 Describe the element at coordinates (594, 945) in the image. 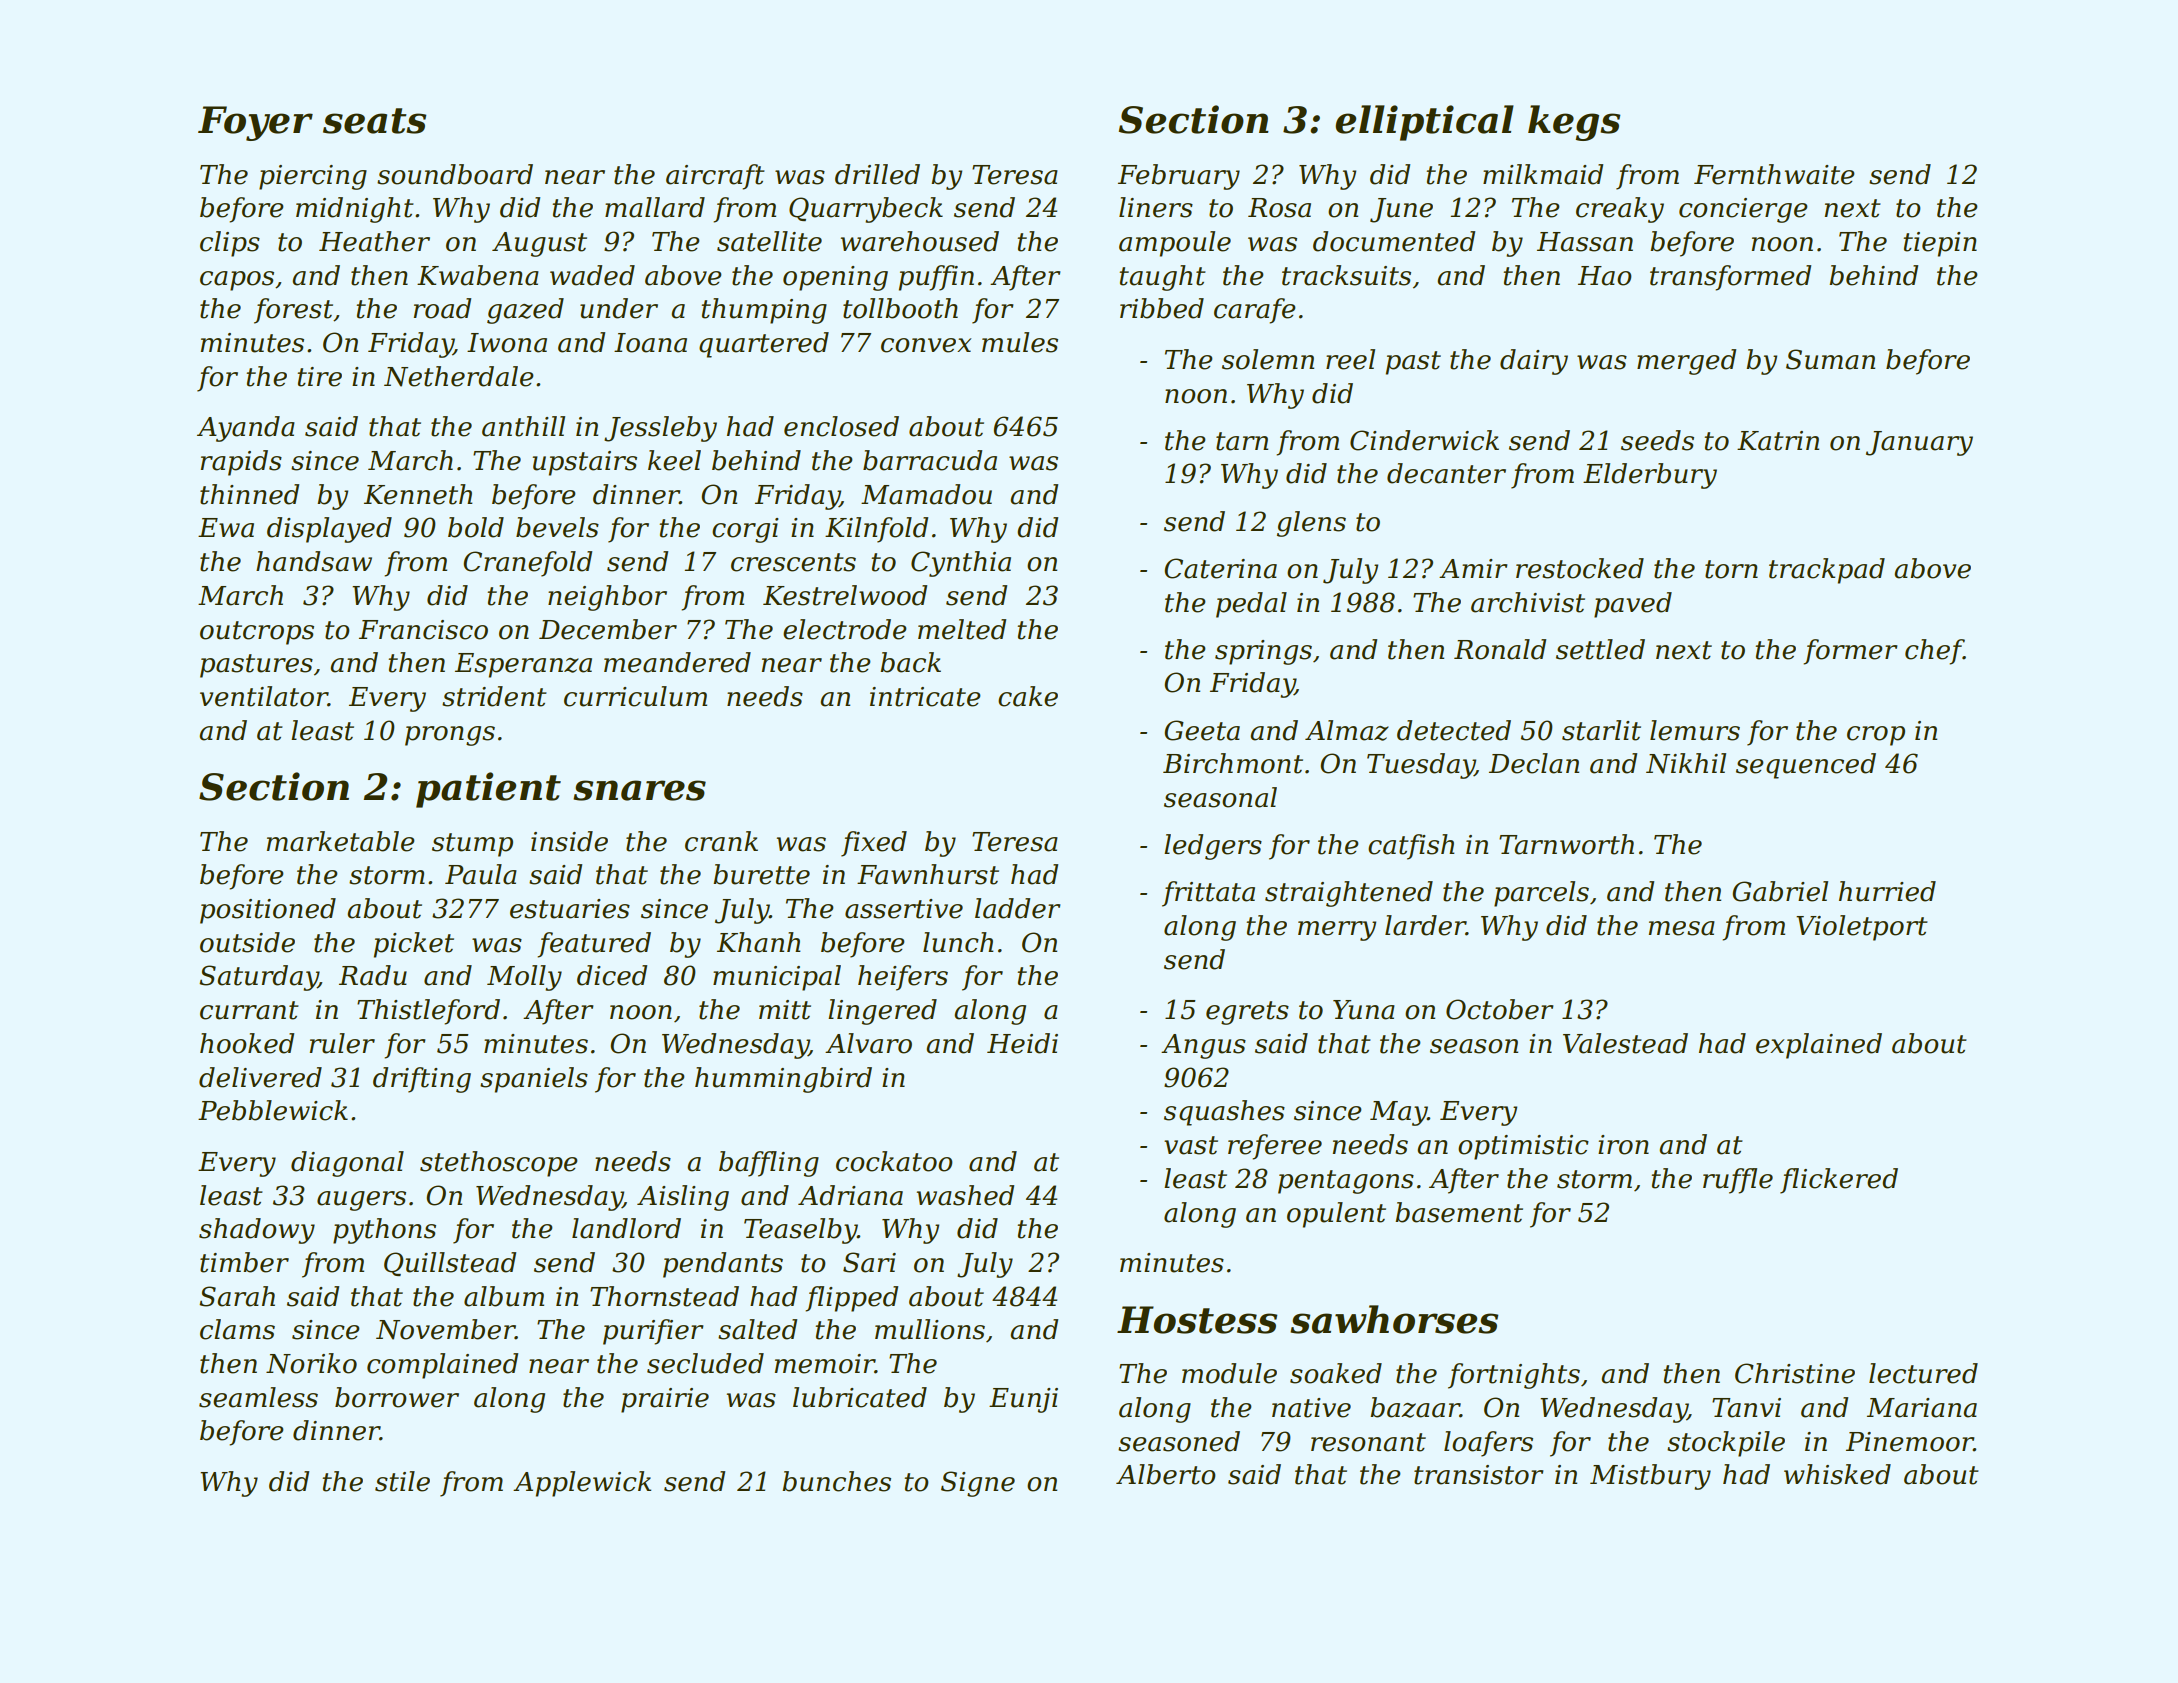

I see `featured` at that location.
